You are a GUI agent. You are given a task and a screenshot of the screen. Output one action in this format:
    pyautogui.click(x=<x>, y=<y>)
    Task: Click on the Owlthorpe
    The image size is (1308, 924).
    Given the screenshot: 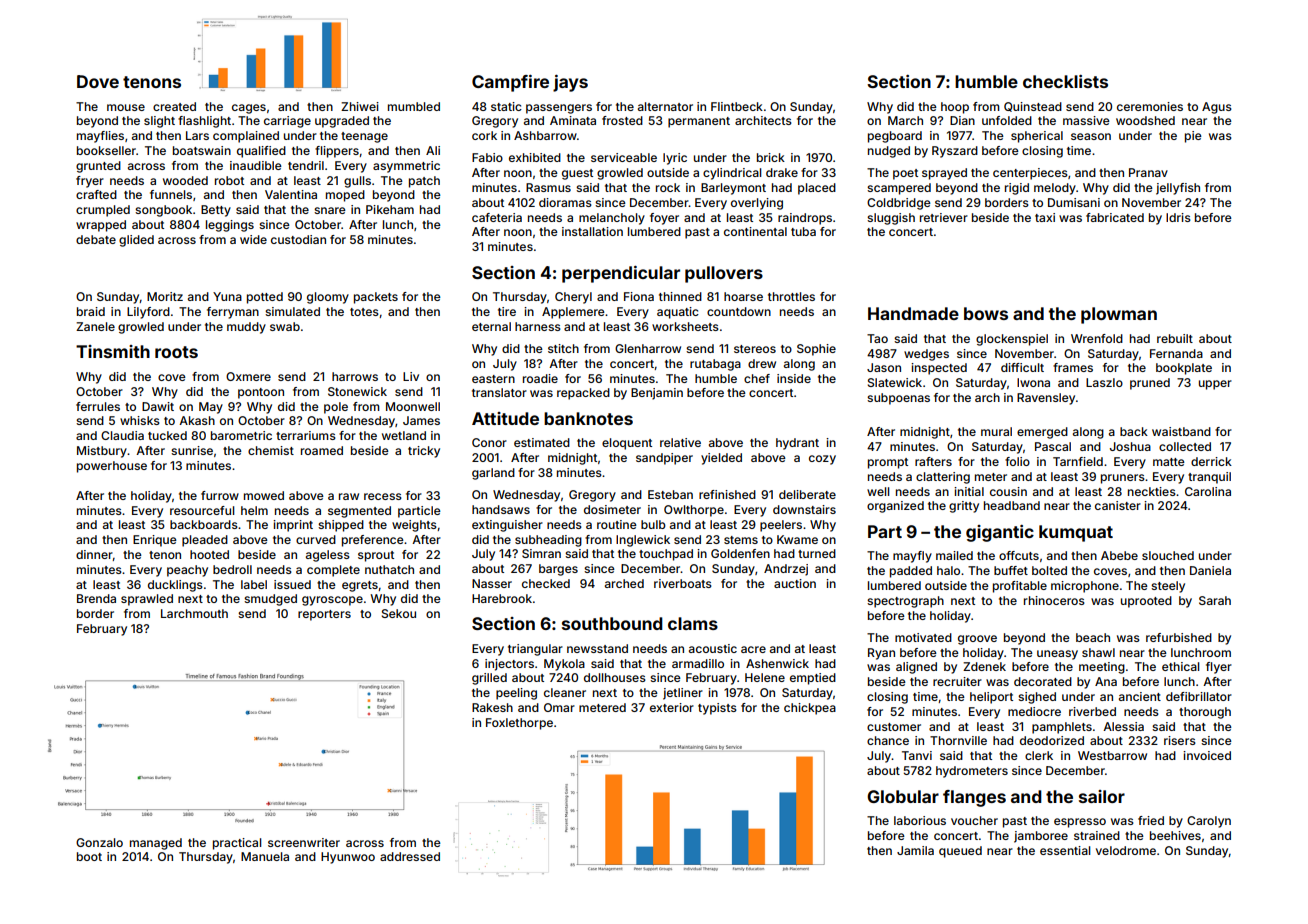 What is the action you would take?
    pyautogui.click(x=694, y=511)
